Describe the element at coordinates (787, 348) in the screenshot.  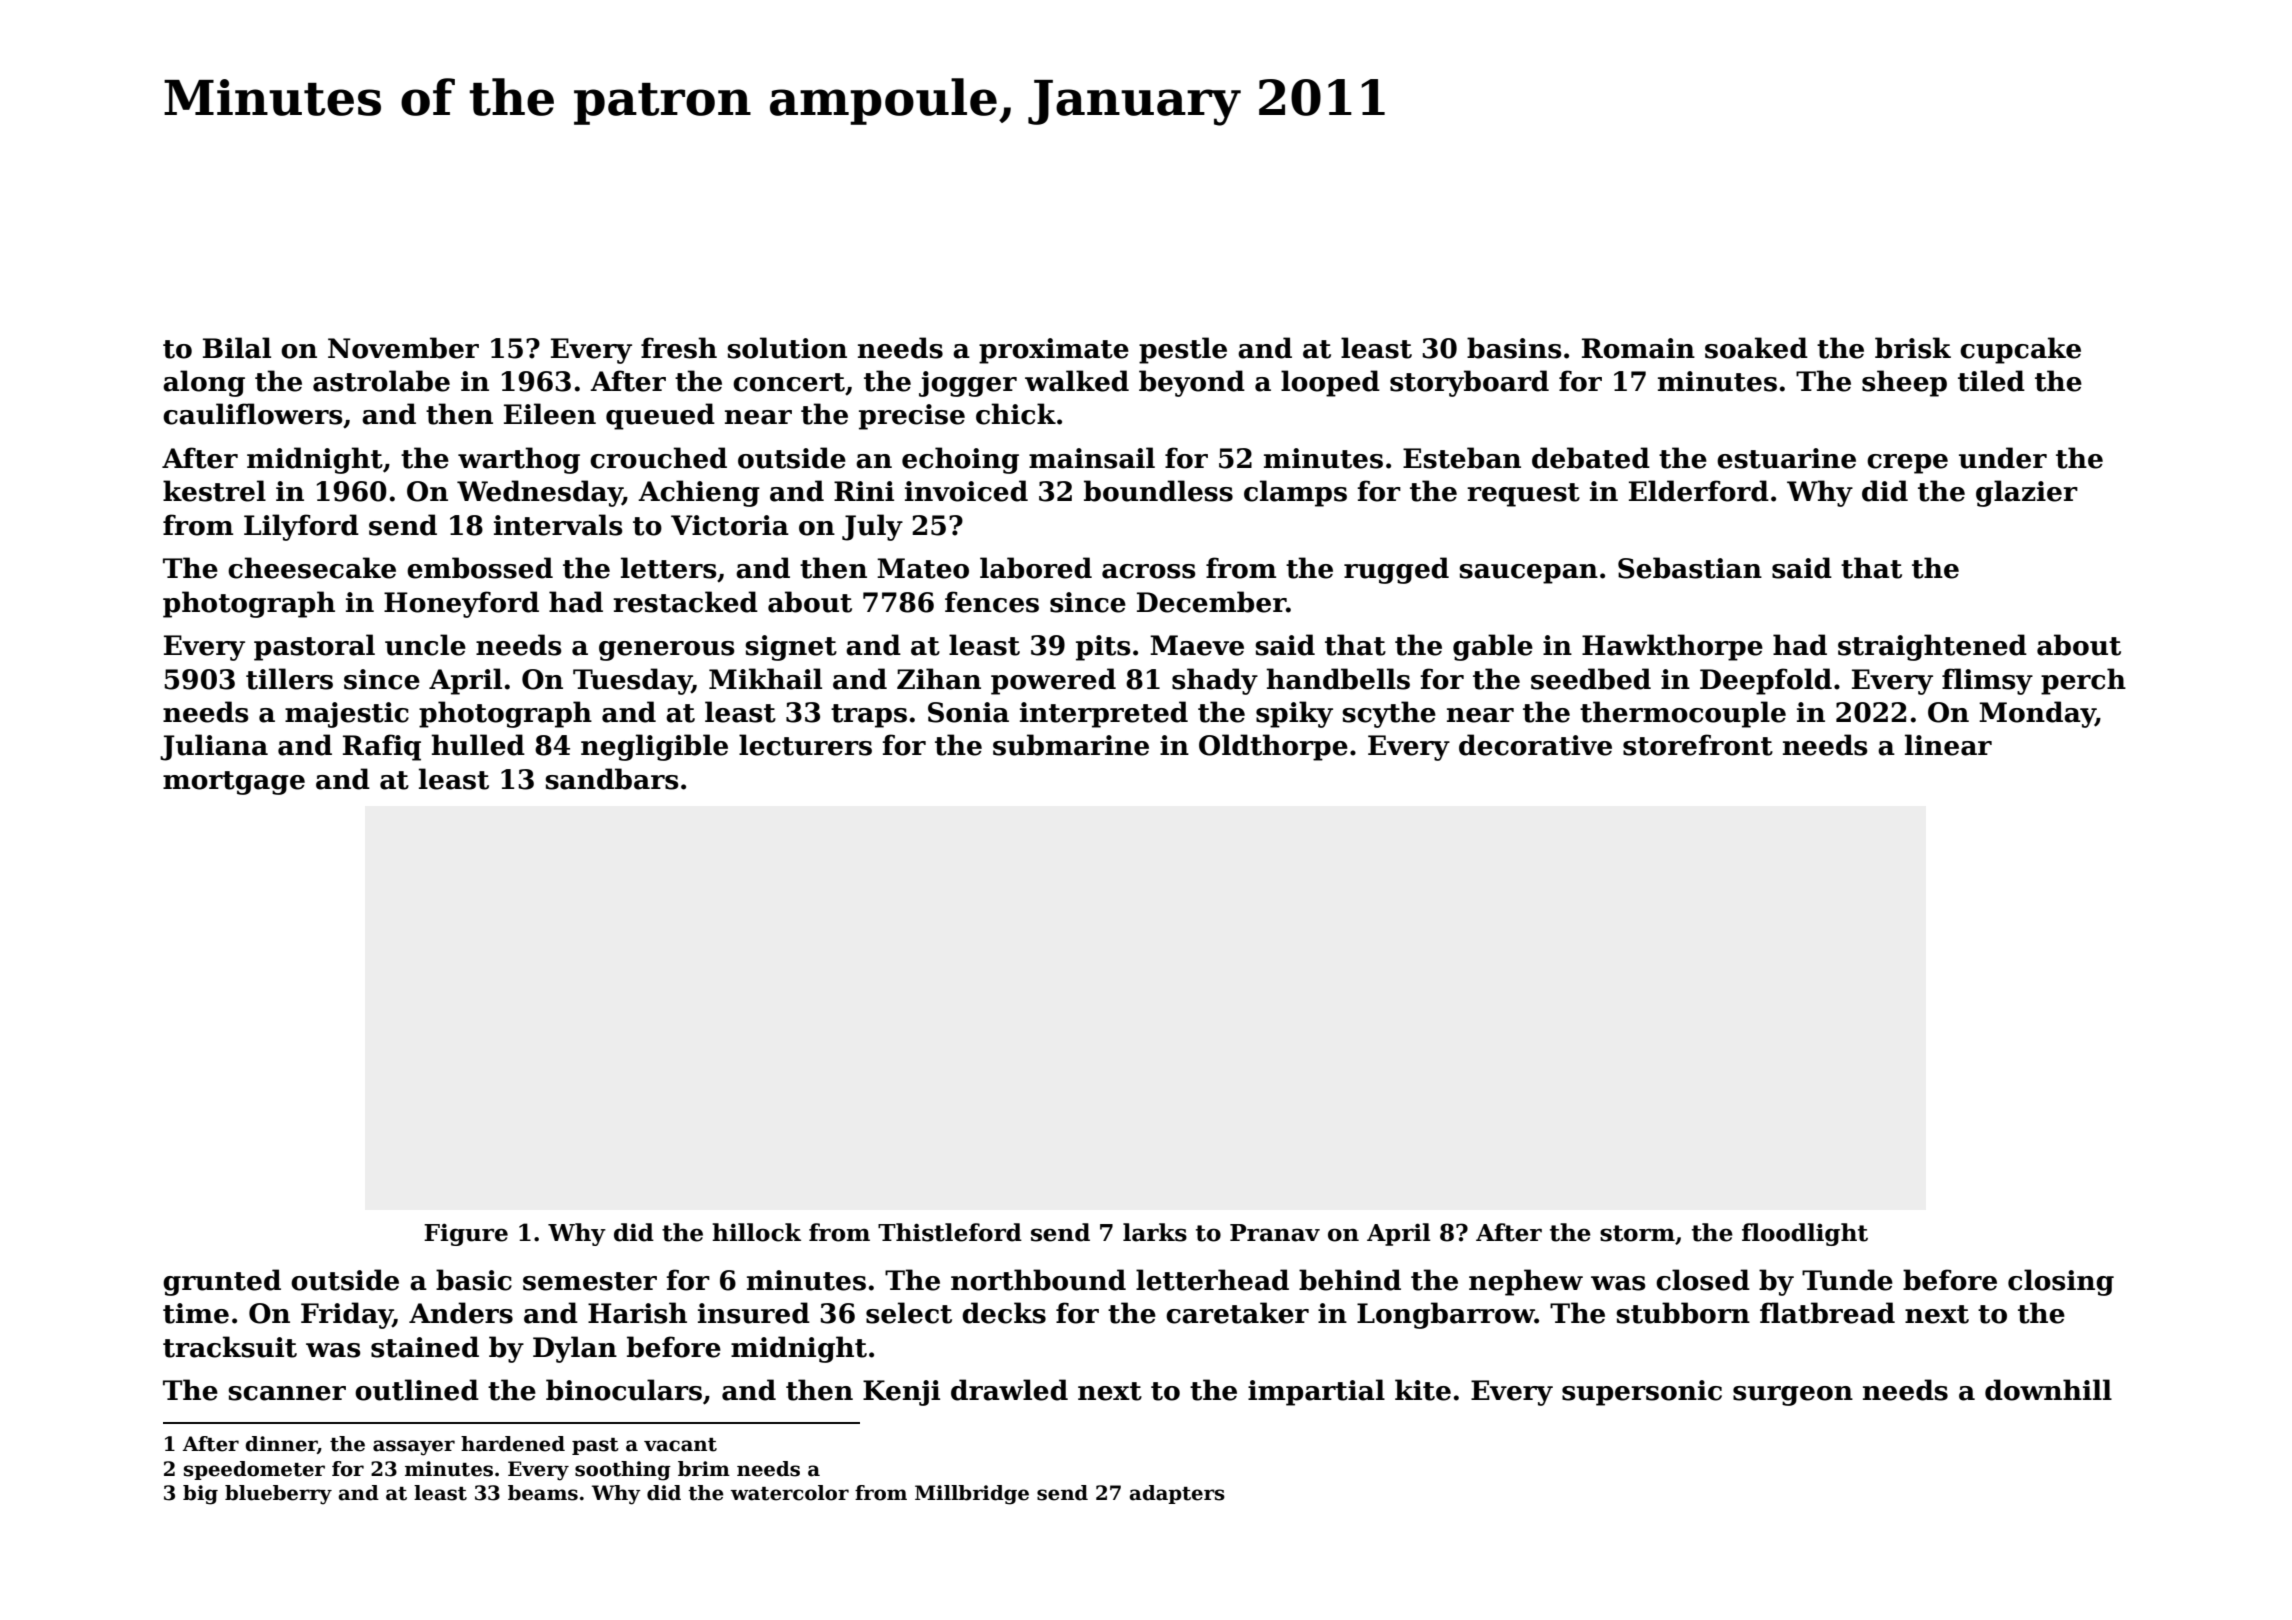
I see `solution` at that location.
